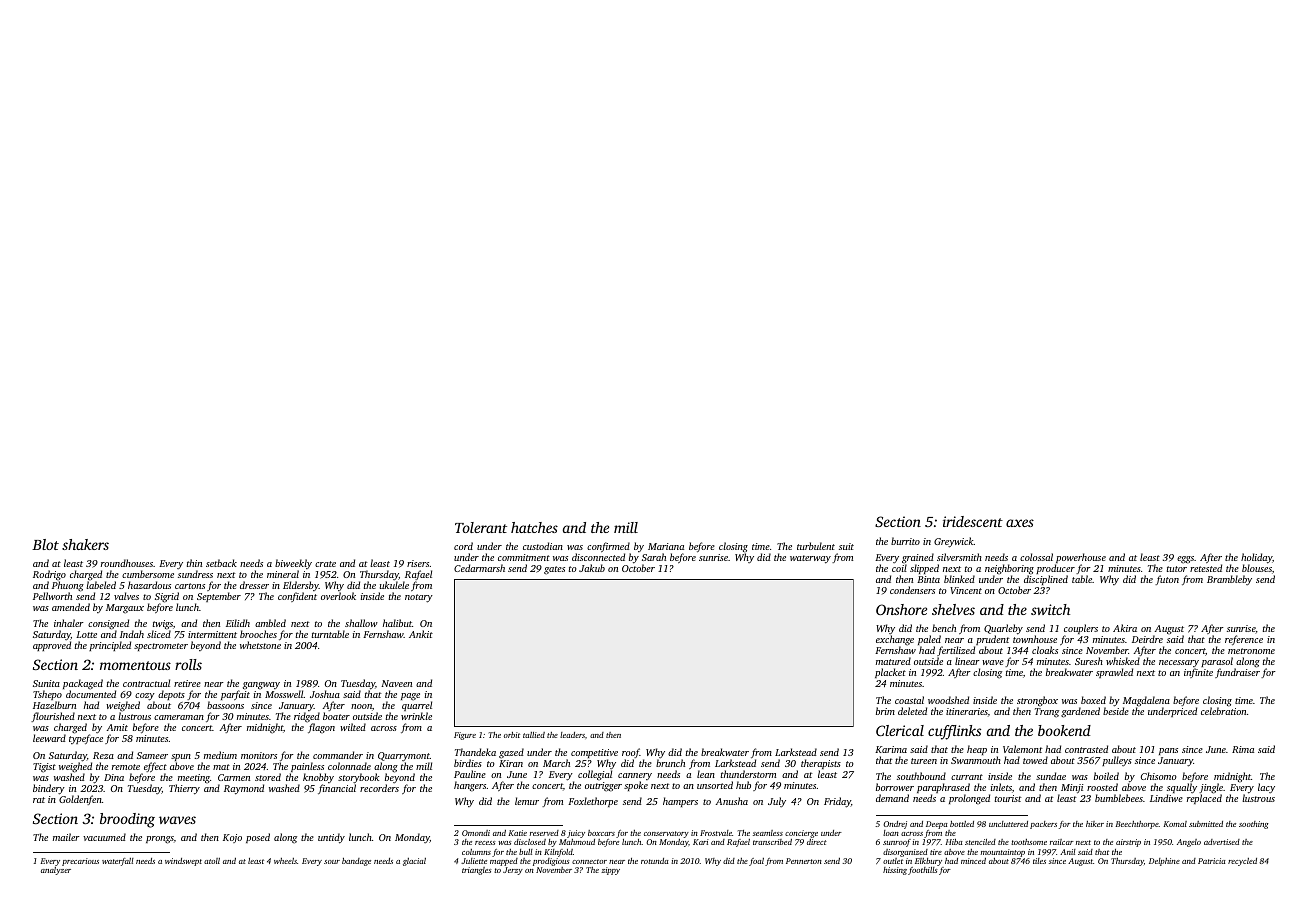 This screenshot has width=1308, height=924. What do you see at coordinates (260, 645) in the screenshot?
I see `whetstone` at bounding box center [260, 645].
